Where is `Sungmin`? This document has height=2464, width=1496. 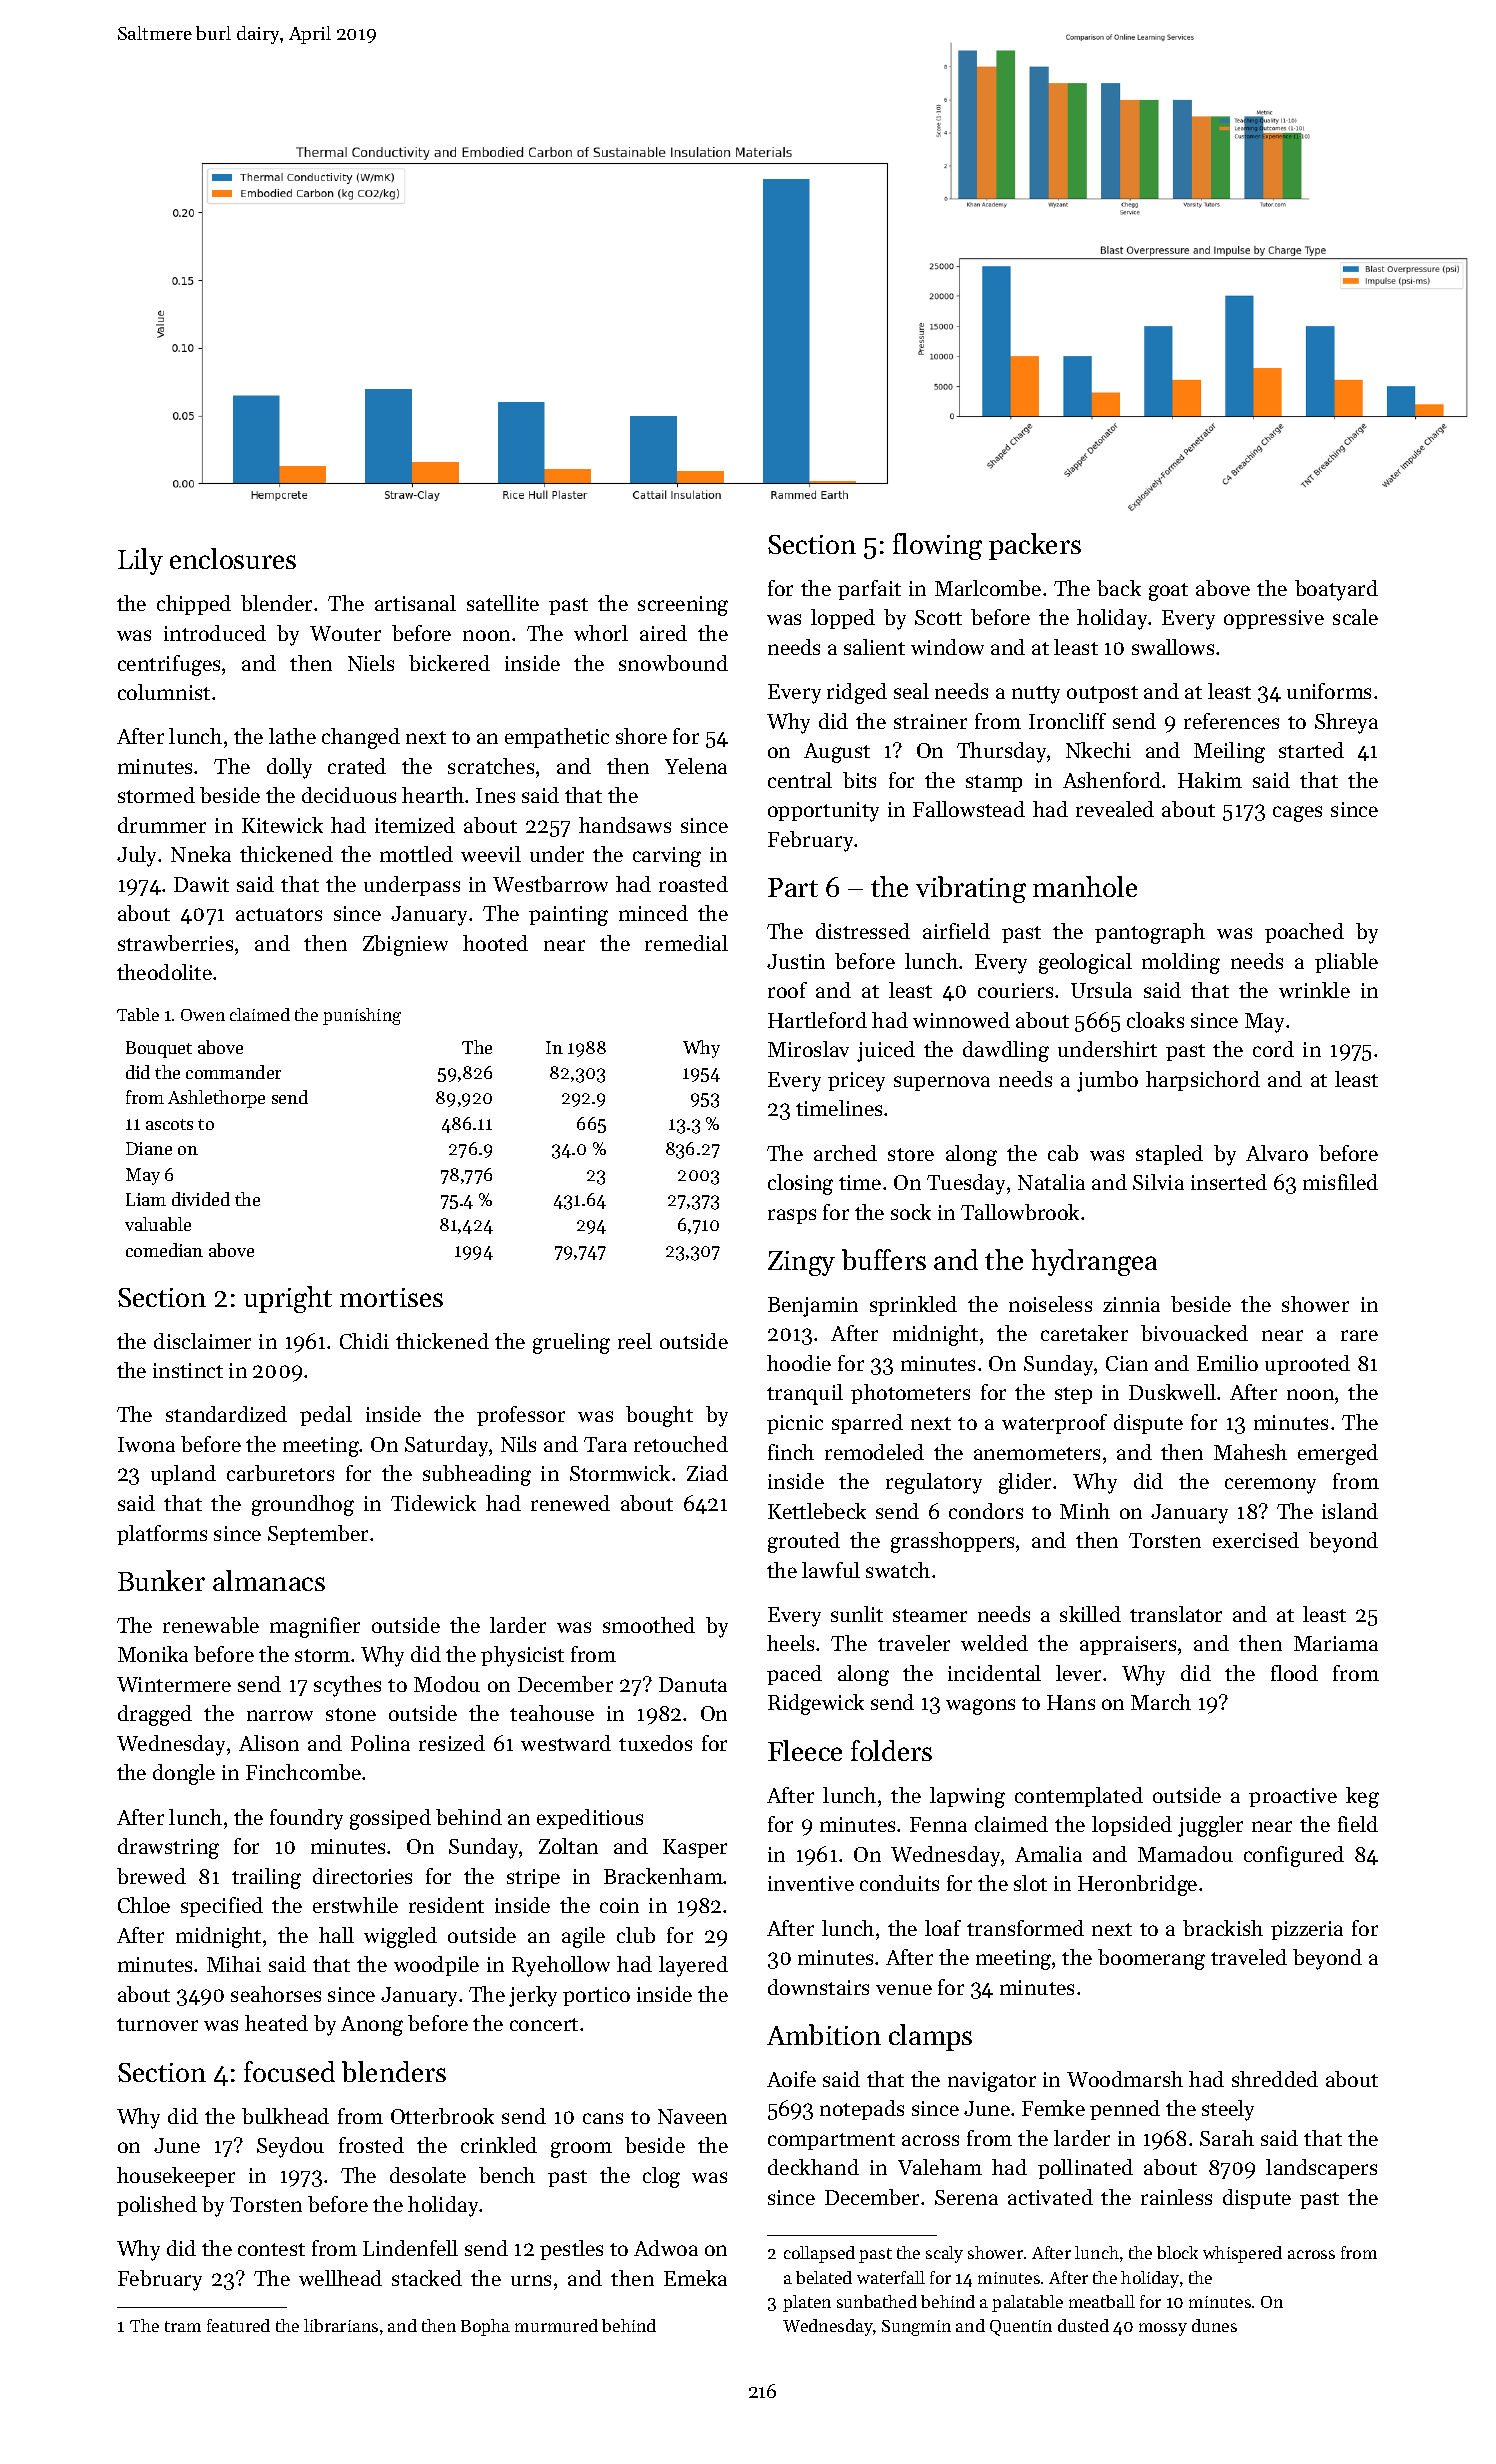
Sungmin is located at coordinates (916, 2328).
